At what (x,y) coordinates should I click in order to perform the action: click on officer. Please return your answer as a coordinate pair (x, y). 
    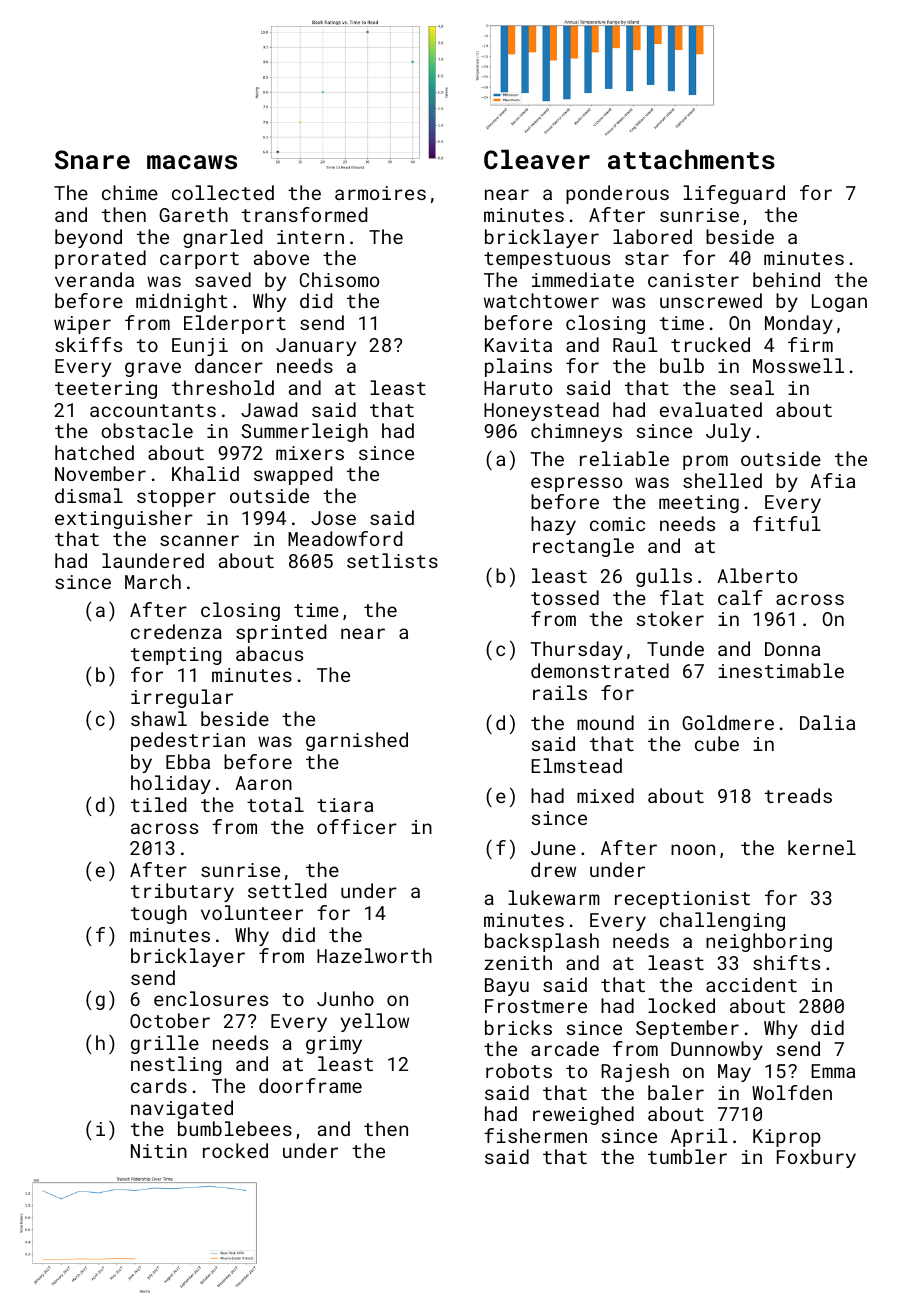
    Looking at the image, I should click on (357, 826).
